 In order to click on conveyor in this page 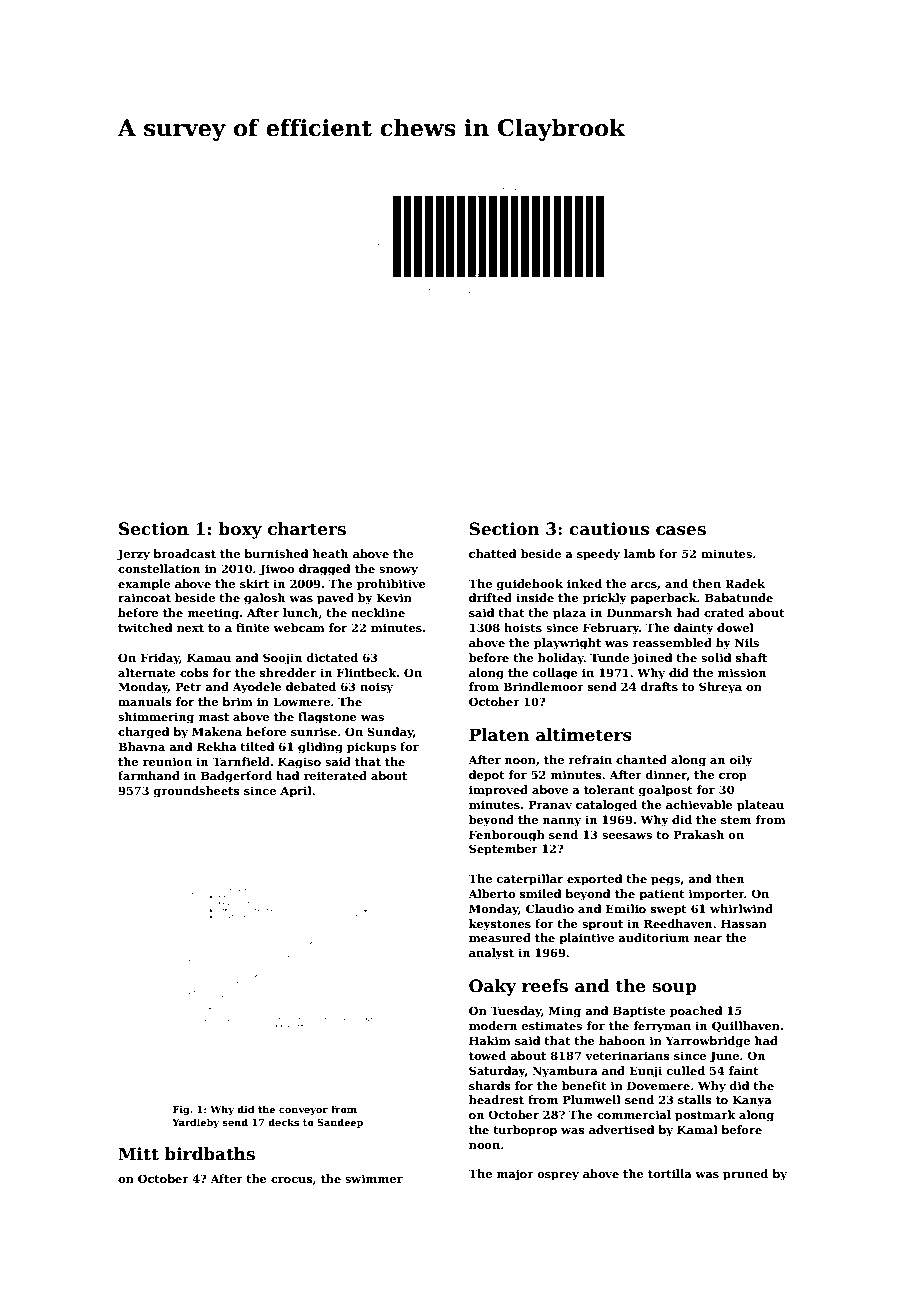, I will do `click(303, 1111)`.
